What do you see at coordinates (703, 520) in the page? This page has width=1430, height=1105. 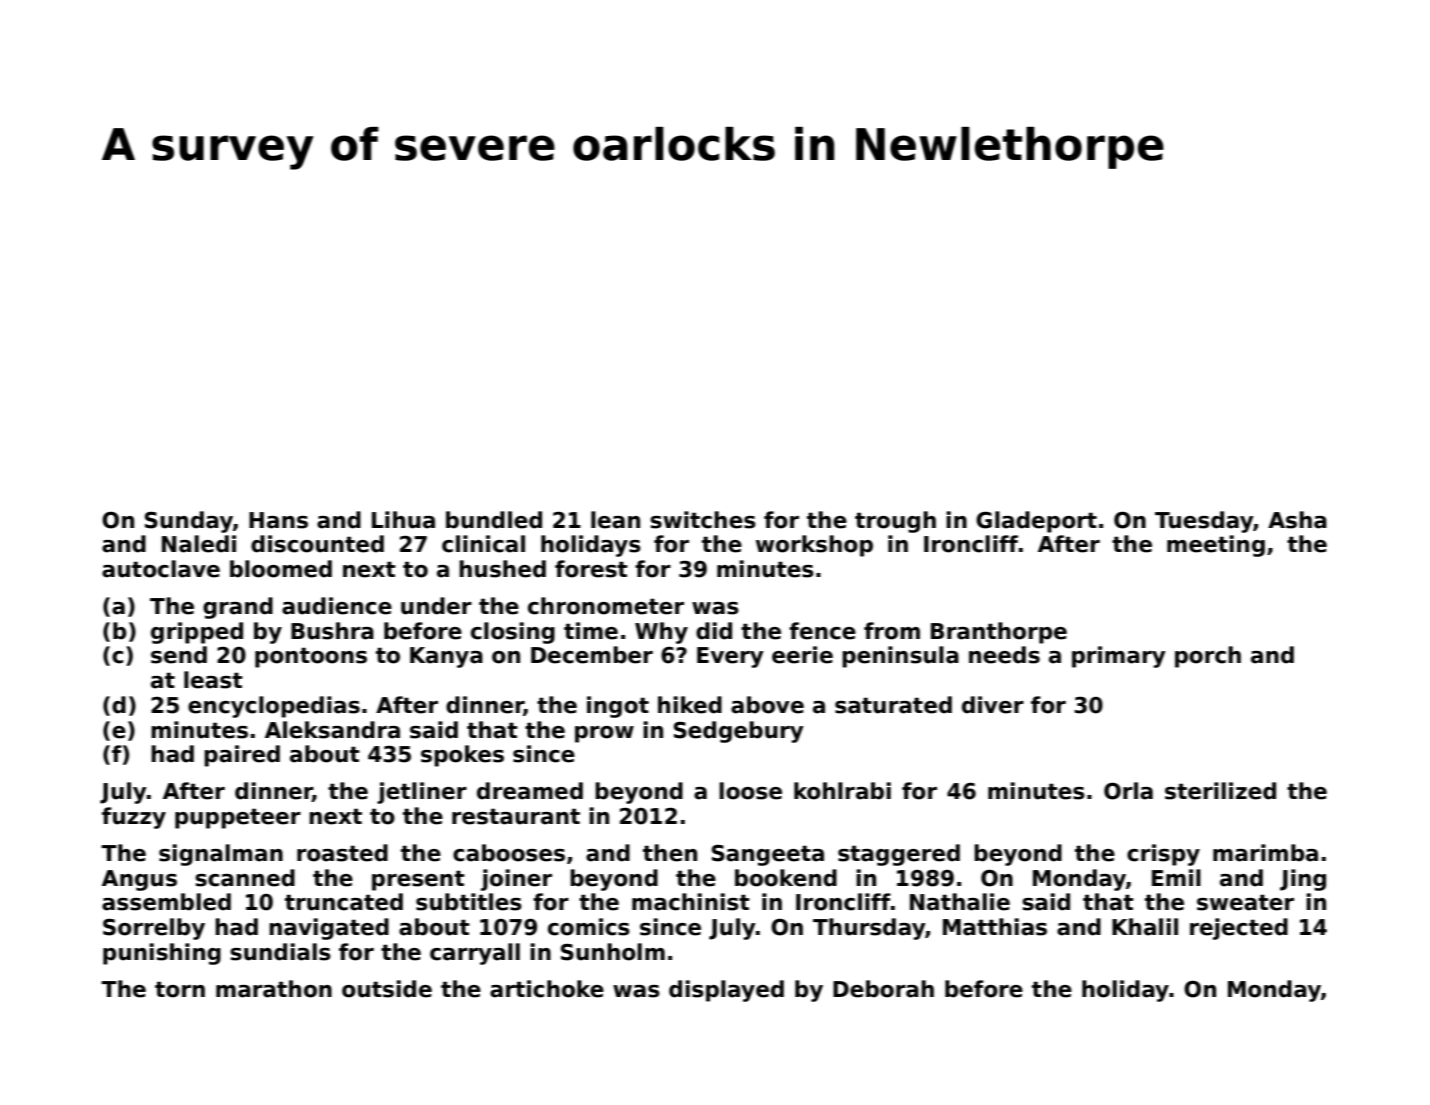 I see `switches` at bounding box center [703, 520].
